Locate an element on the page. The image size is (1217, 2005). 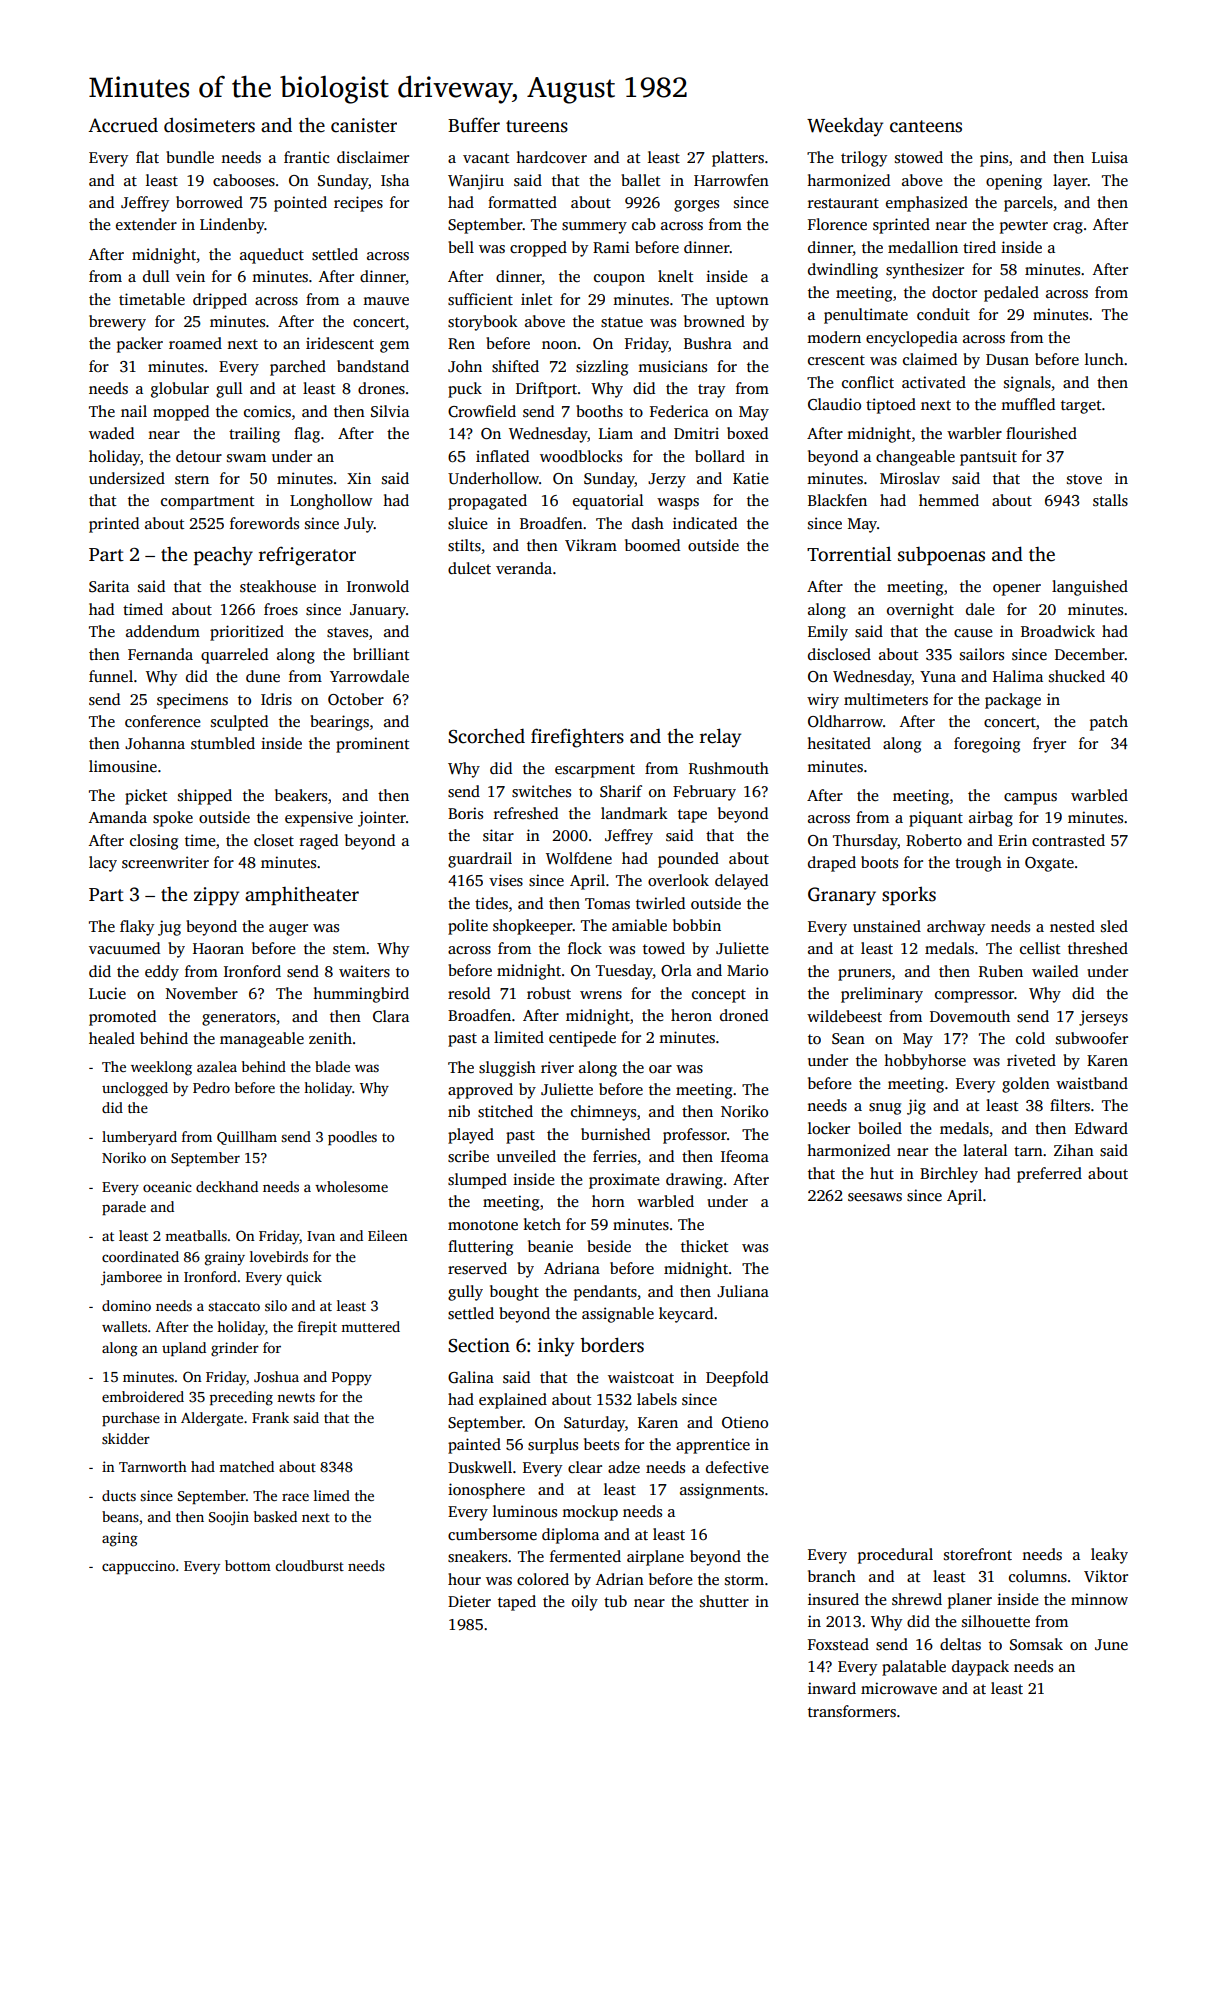
cause is located at coordinates (973, 633).
